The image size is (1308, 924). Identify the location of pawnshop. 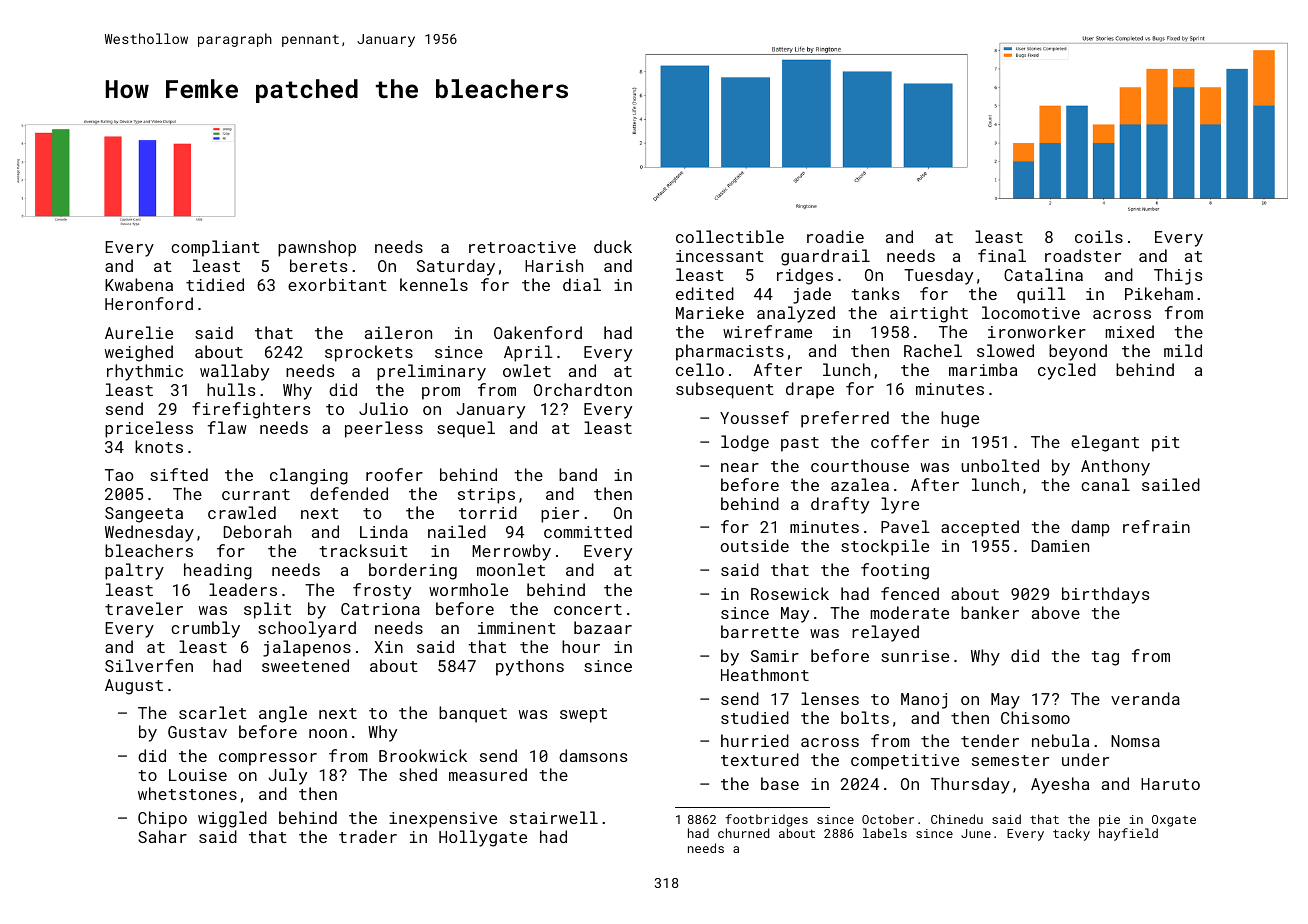
(317, 248).
